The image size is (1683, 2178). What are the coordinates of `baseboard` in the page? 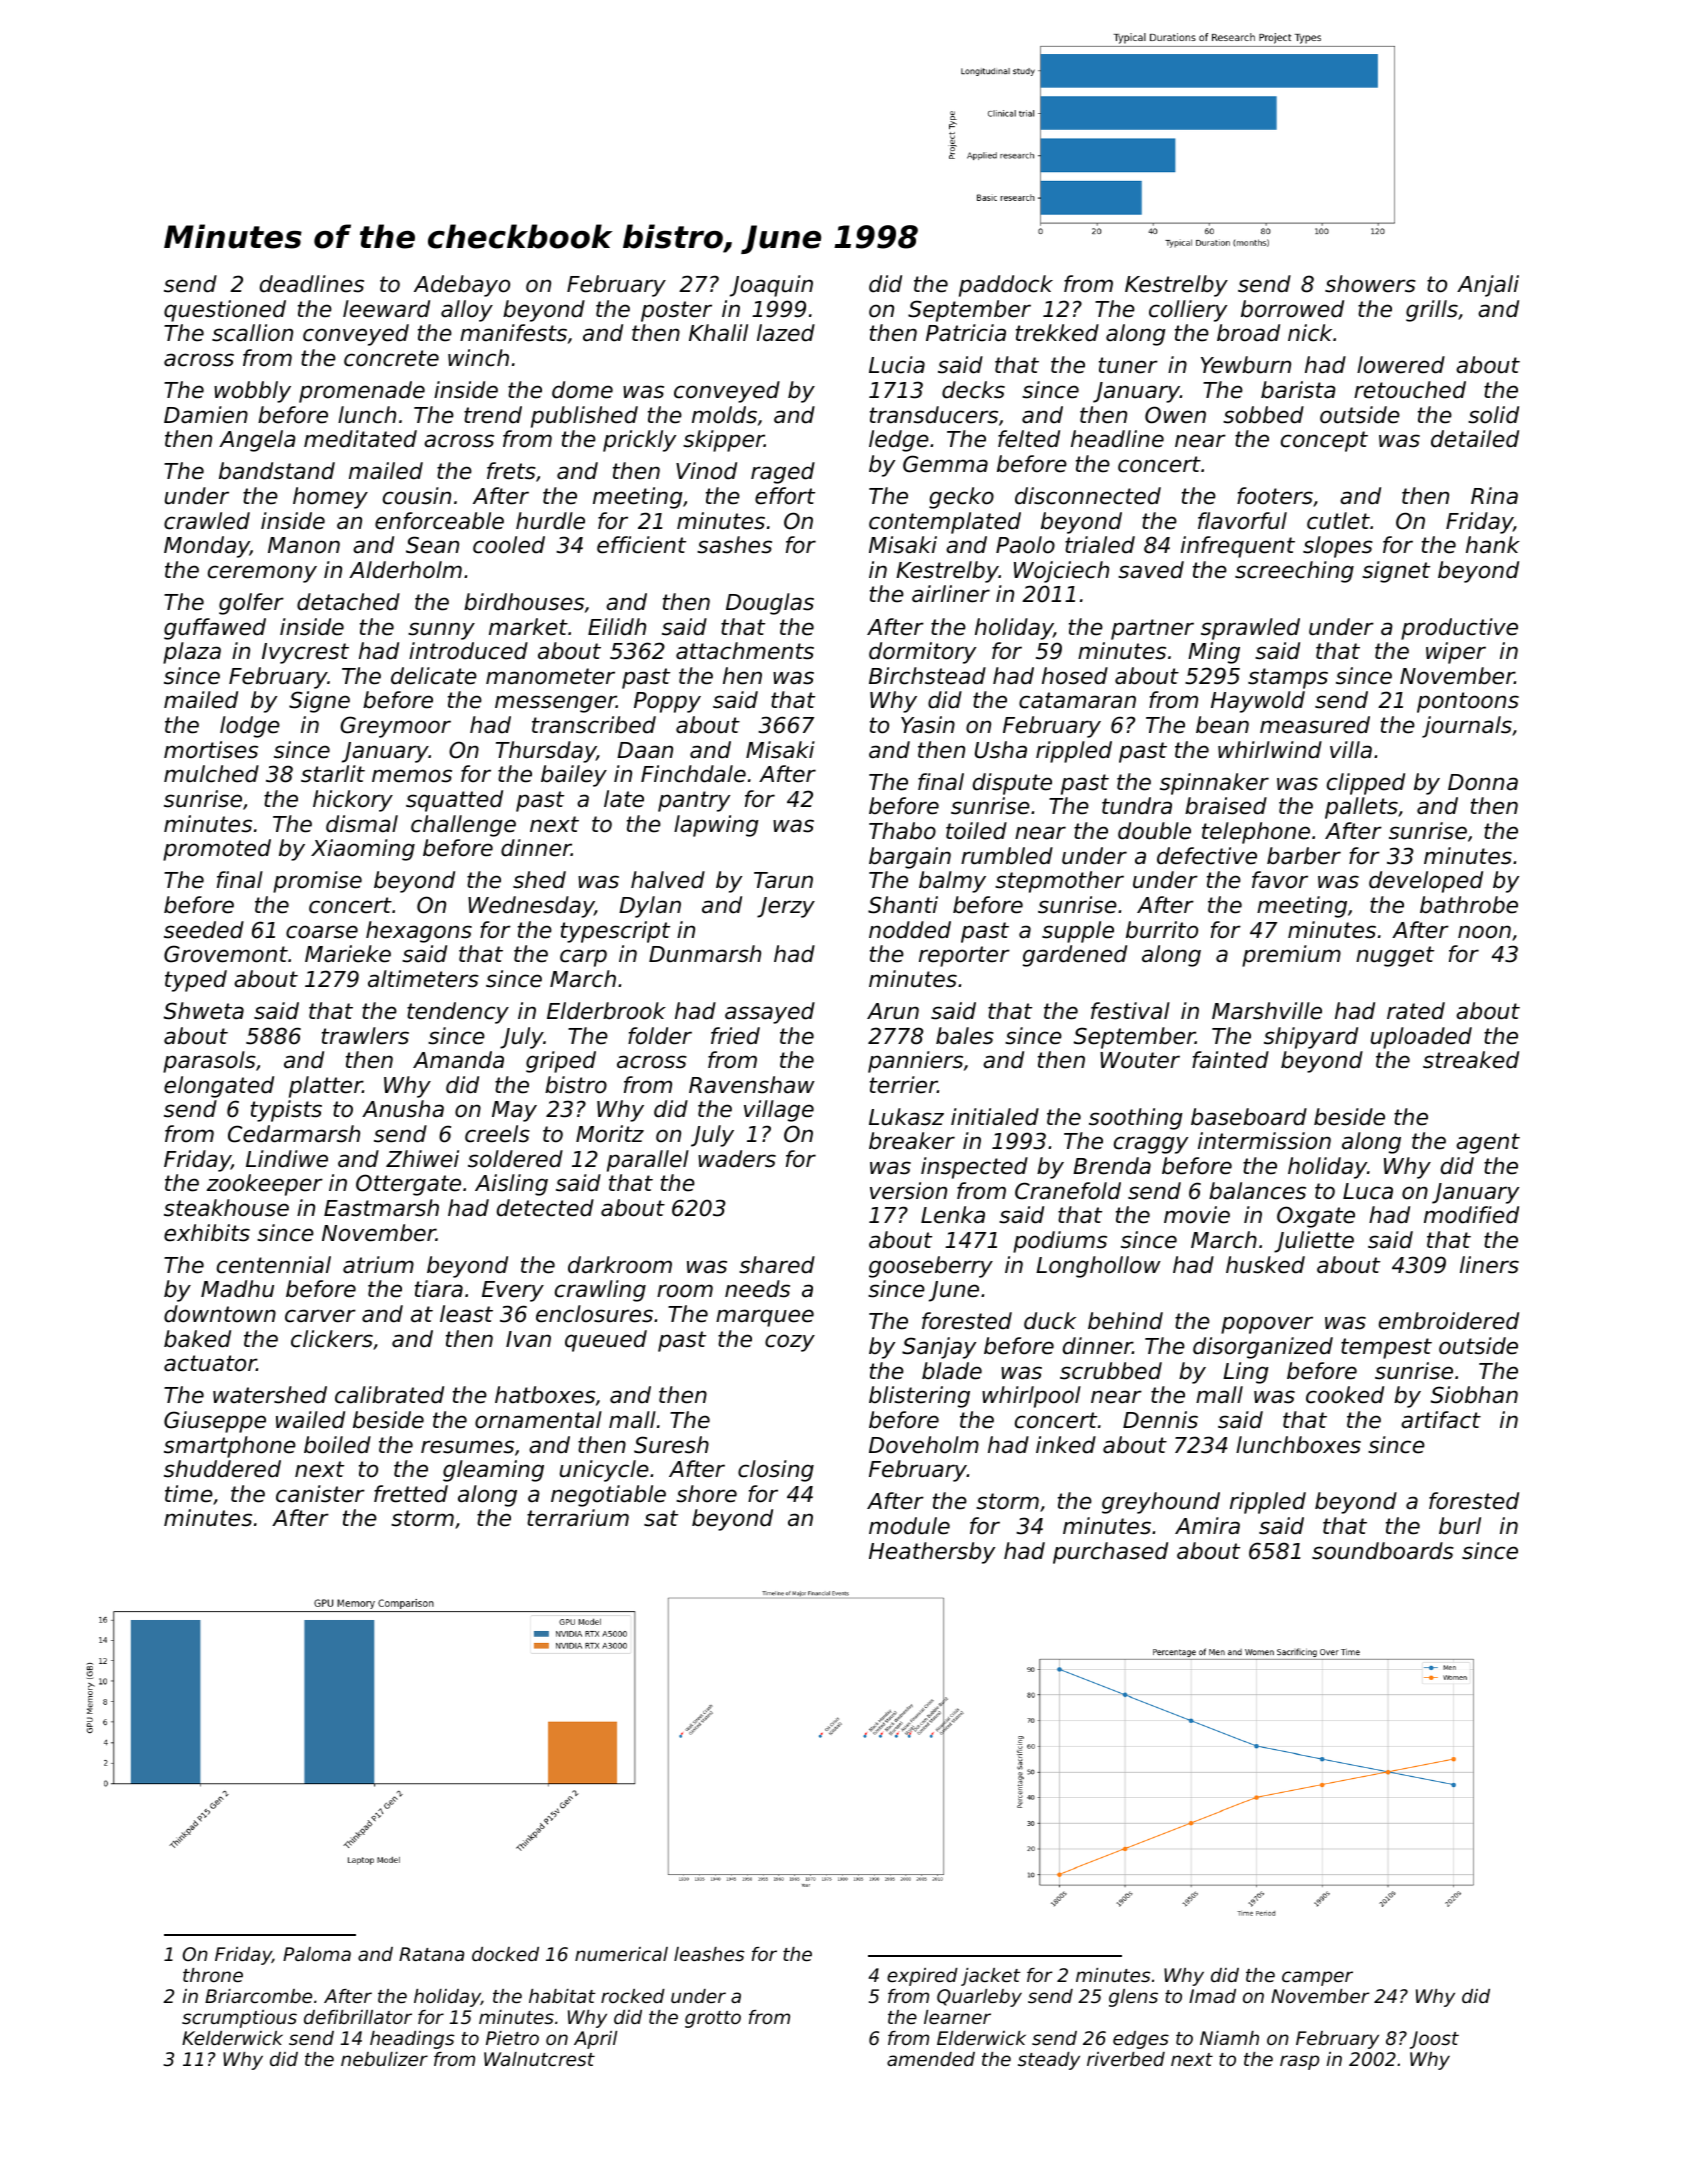 It's located at (1249, 1117).
